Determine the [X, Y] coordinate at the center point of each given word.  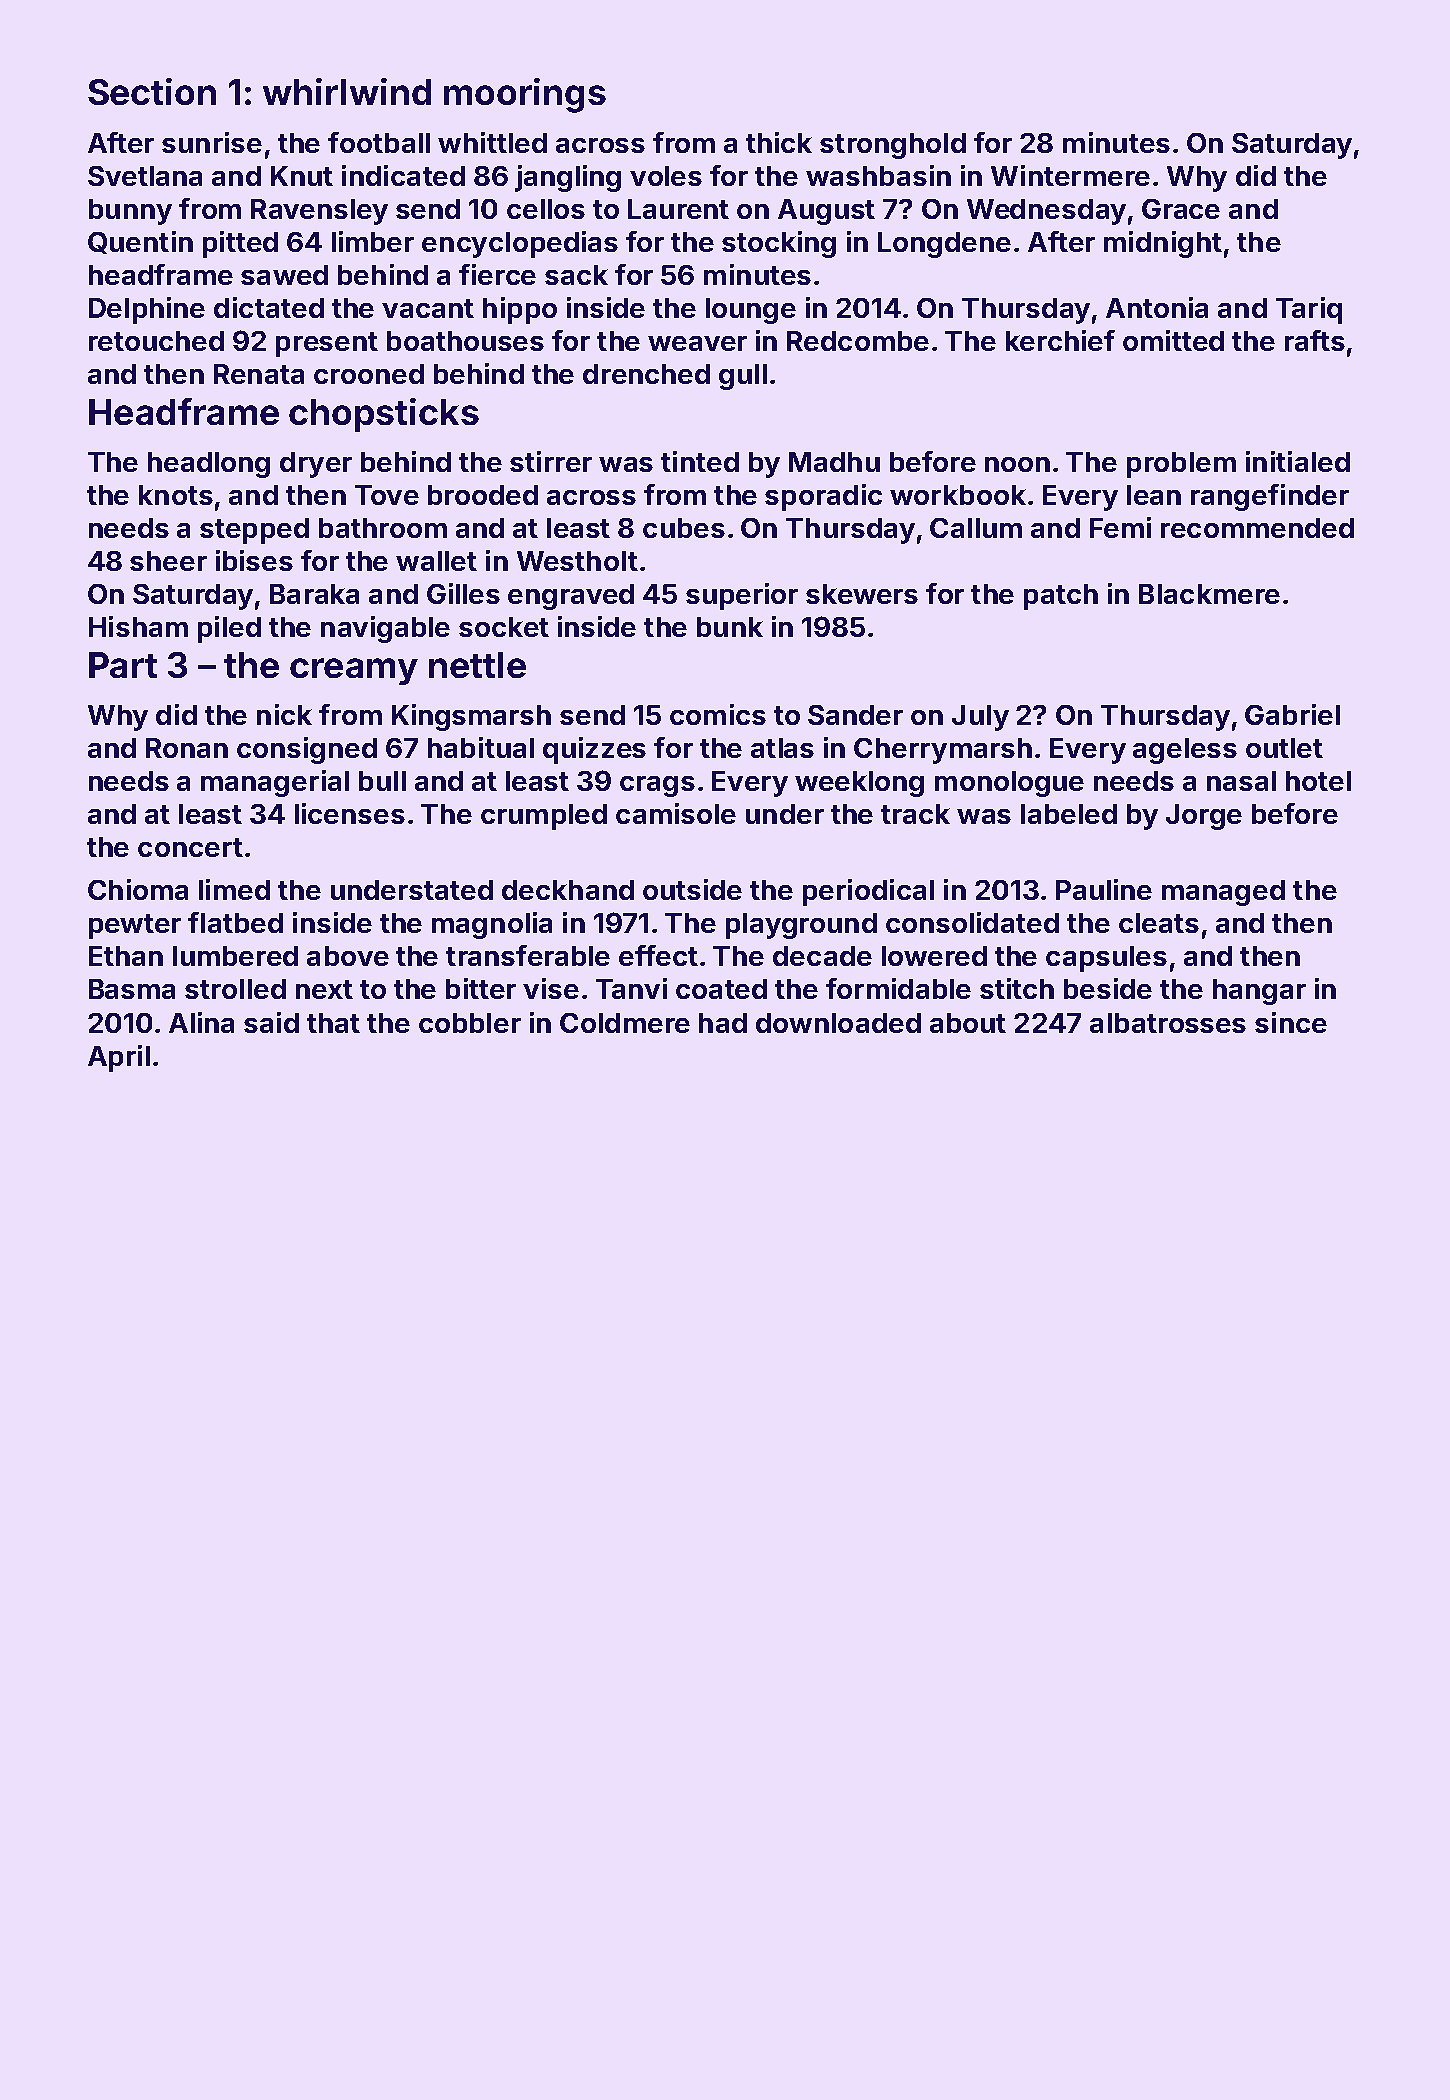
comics [718, 714]
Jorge [1204, 817]
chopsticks [384, 415]
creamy [354, 671]
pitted [240, 244]
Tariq [1309, 310]
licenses [350, 813]
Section [152, 91]
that [333, 1023]
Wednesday [1046, 212]
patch [1061, 597]
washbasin [878, 175]
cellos [546, 209]
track [915, 814]
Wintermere [1070, 175]
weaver [697, 343]
